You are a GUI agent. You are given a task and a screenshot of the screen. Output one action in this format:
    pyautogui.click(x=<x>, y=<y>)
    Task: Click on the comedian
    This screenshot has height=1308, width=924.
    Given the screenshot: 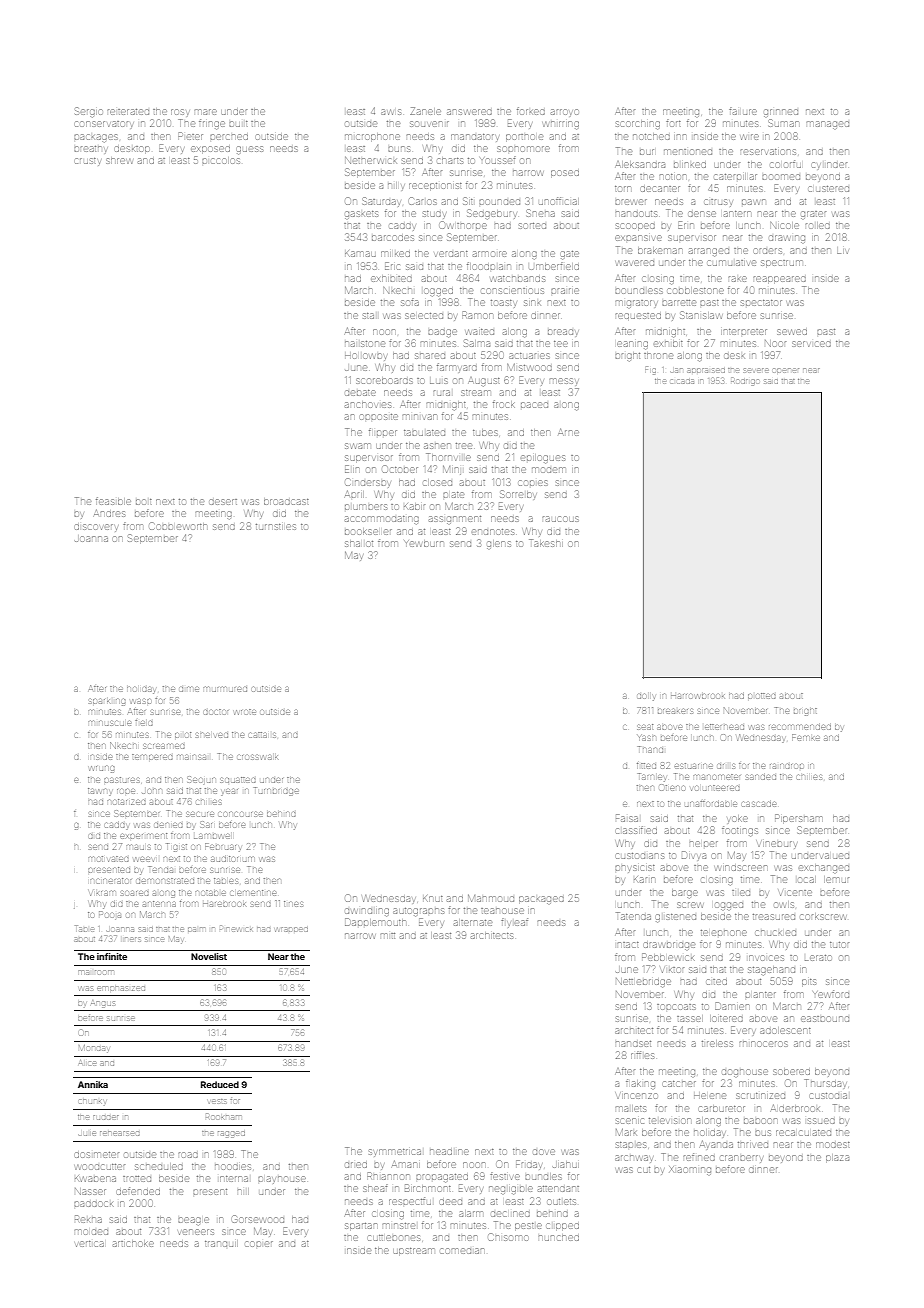 What is the action you would take?
    pyautogui.click(x=462, y=1251)
